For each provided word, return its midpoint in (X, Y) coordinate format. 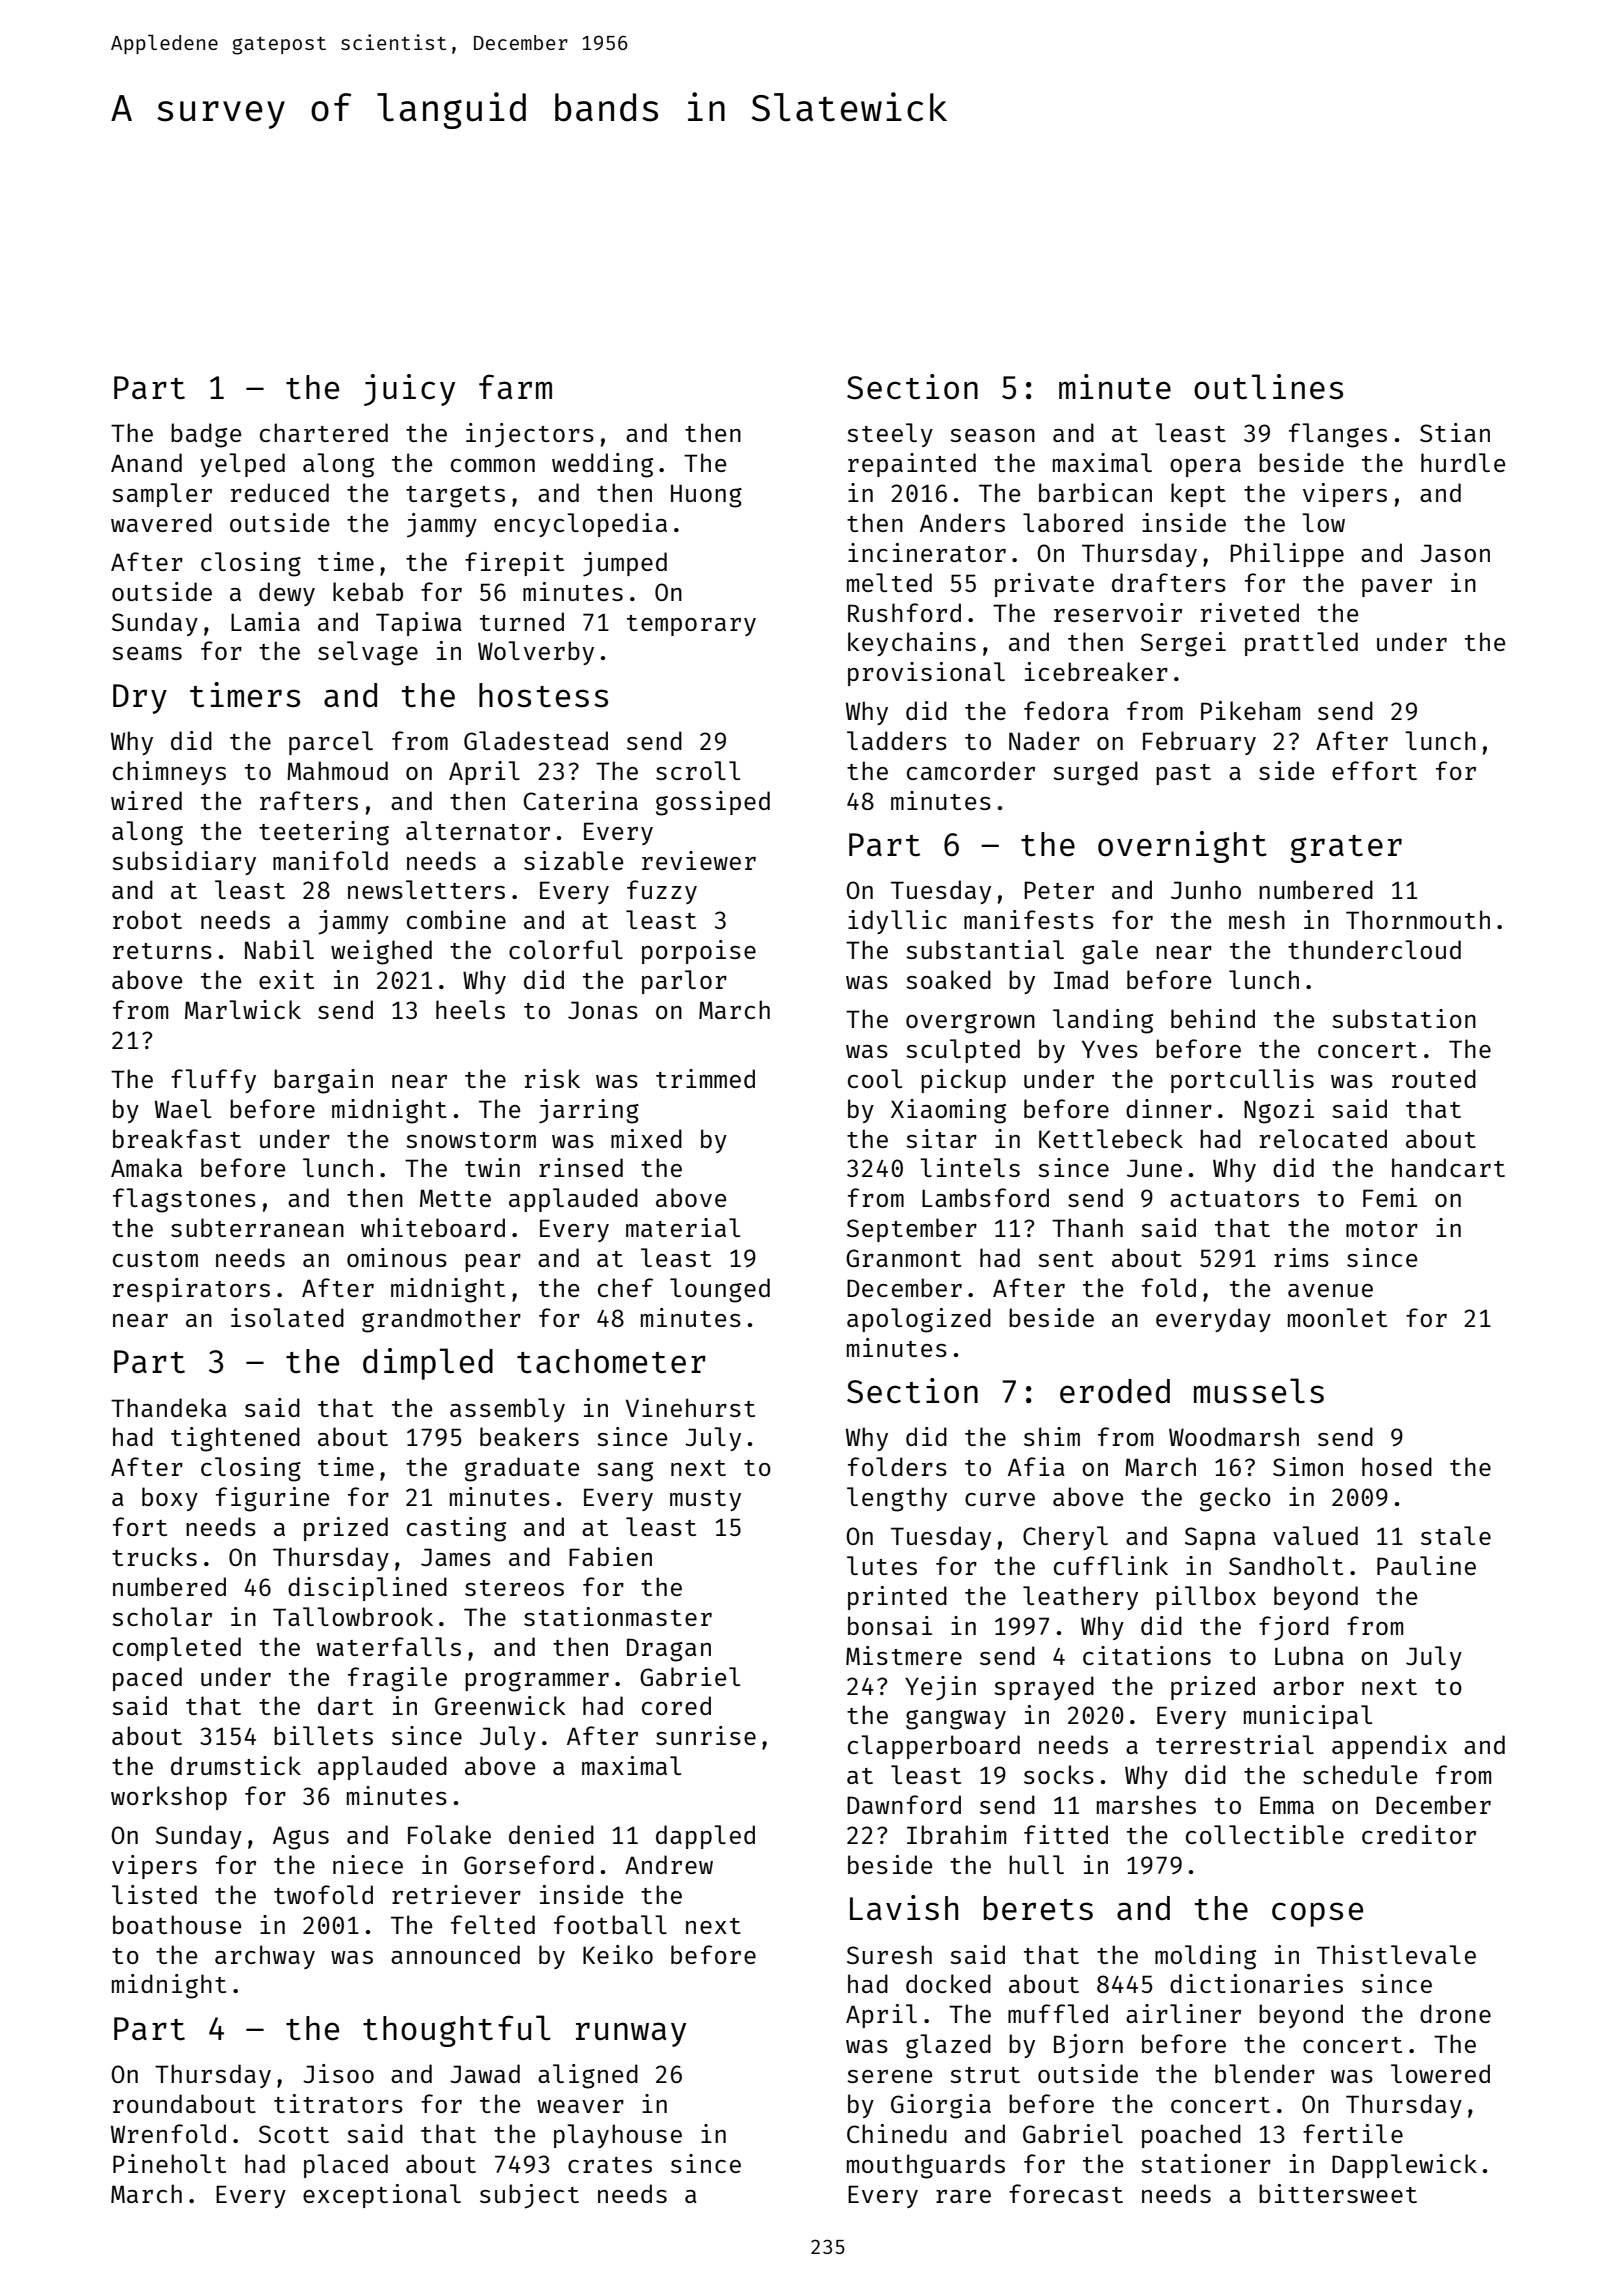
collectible (1265, 1834)
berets (1038, 1908)
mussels (1259, 1391)
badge (206, 435)
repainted (912, 465)
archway (265, 1957)
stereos (514, 1588)
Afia (1036, 1466)
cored (676, 1705)
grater (1346, 849)
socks (1059, 1774)
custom (155, 1259)
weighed (381, 952)
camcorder (971, 770)
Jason (1455, 553)
